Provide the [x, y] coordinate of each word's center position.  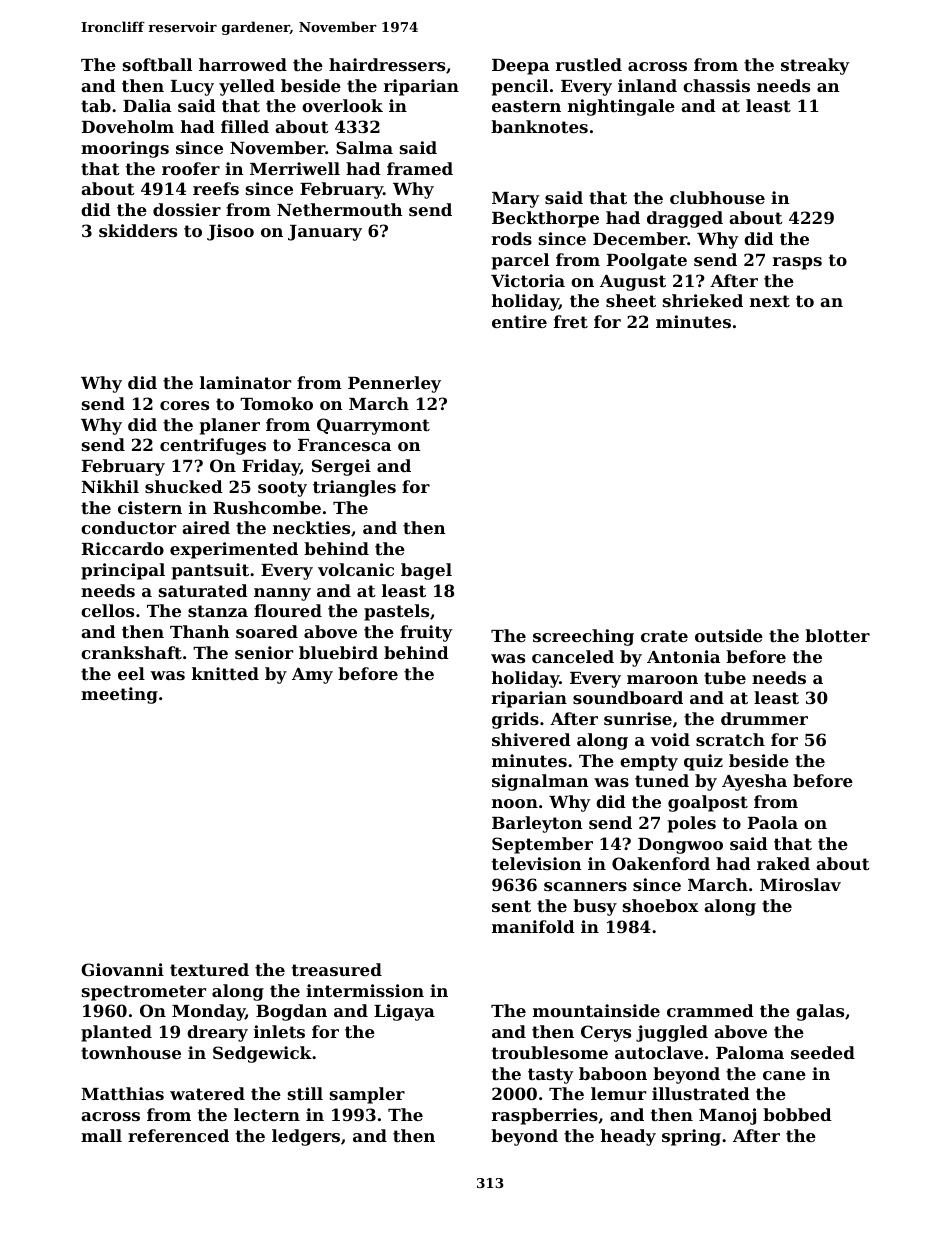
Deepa [520, 67]
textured [209, 969]
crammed [710, 1010]
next [770, 301]
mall [101, 1135]
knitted [225, 673]
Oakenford [661, 863]
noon [515, 803]
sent [511, 906]
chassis [716, 85]
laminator [245, 382]
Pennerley [394, 384]
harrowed [243, 64]
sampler [367, 1095]
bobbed [797, 1114]
